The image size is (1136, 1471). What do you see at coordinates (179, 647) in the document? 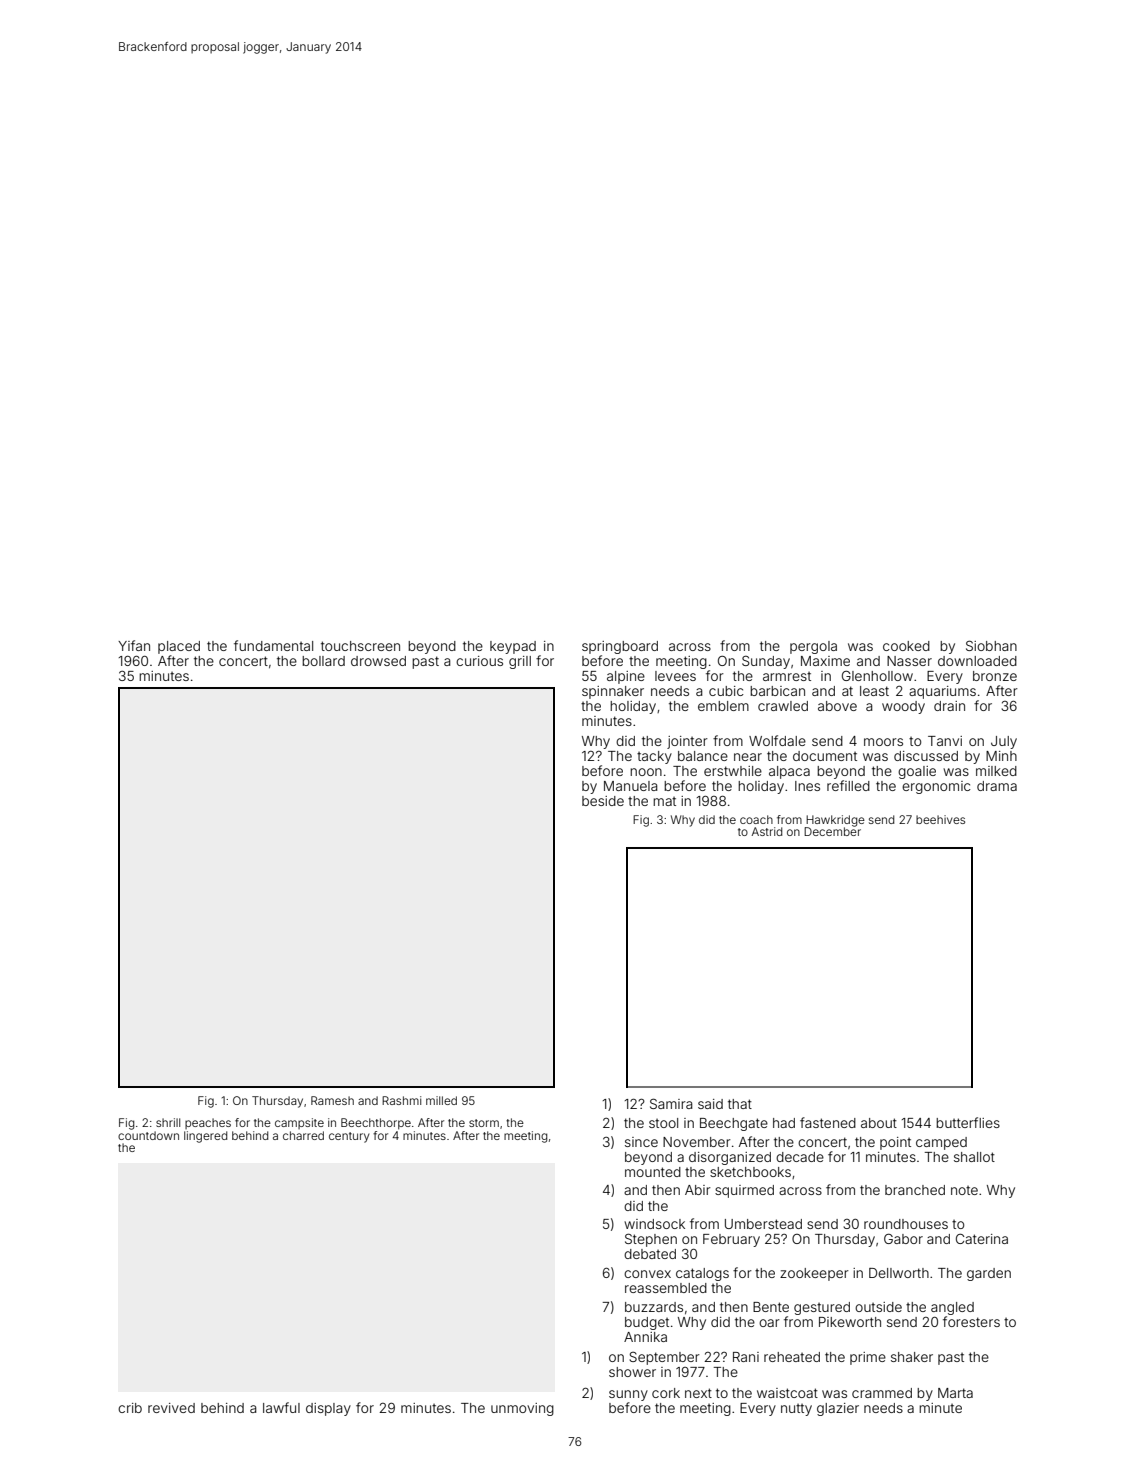
I see `placed` at bounding box center [179, 647].
